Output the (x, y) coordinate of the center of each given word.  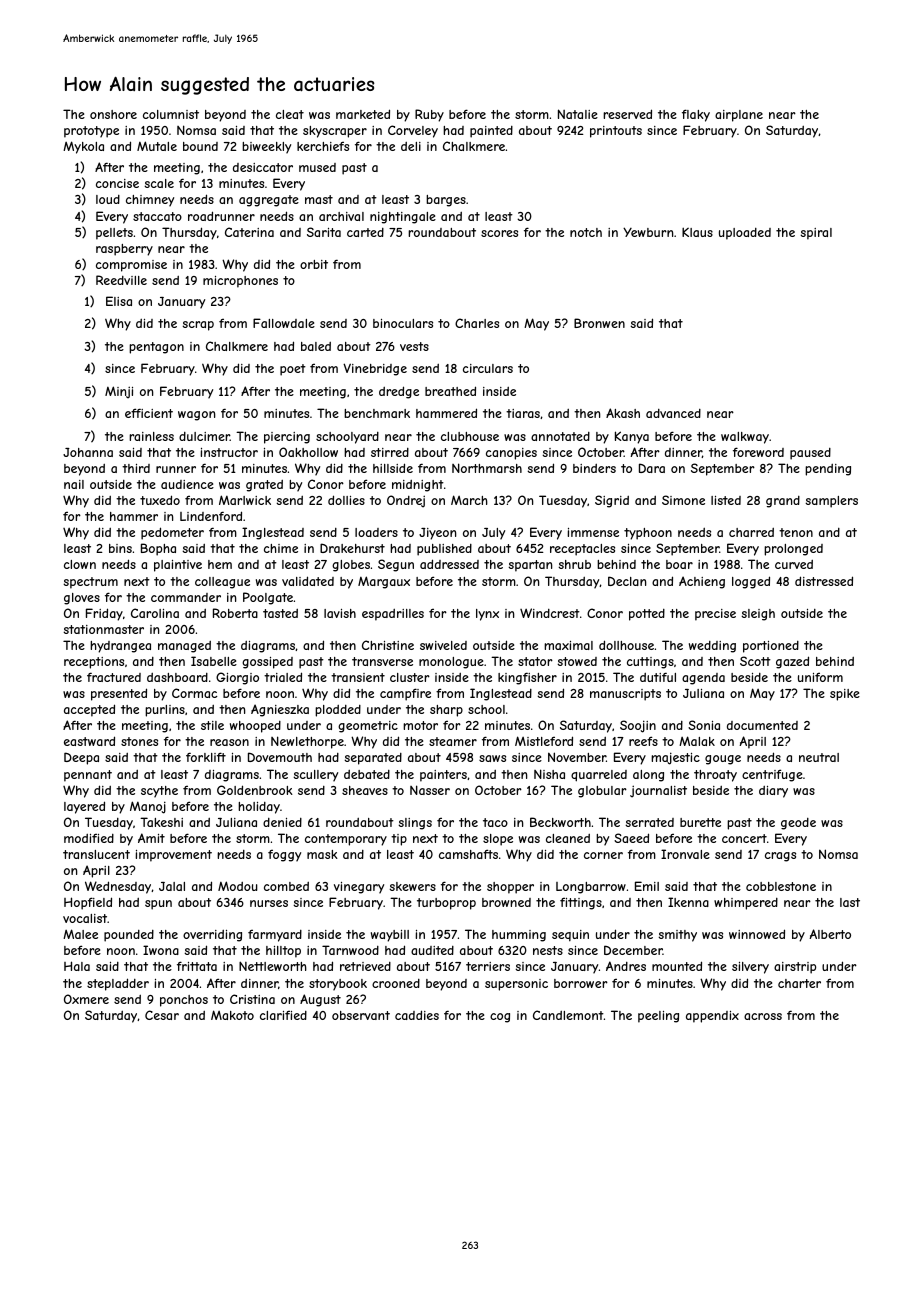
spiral (816, 234)
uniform (820, 677)
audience (187, 484)
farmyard (275, 935)
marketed (363, 114)
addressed (449, 564)
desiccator (263, 167)
